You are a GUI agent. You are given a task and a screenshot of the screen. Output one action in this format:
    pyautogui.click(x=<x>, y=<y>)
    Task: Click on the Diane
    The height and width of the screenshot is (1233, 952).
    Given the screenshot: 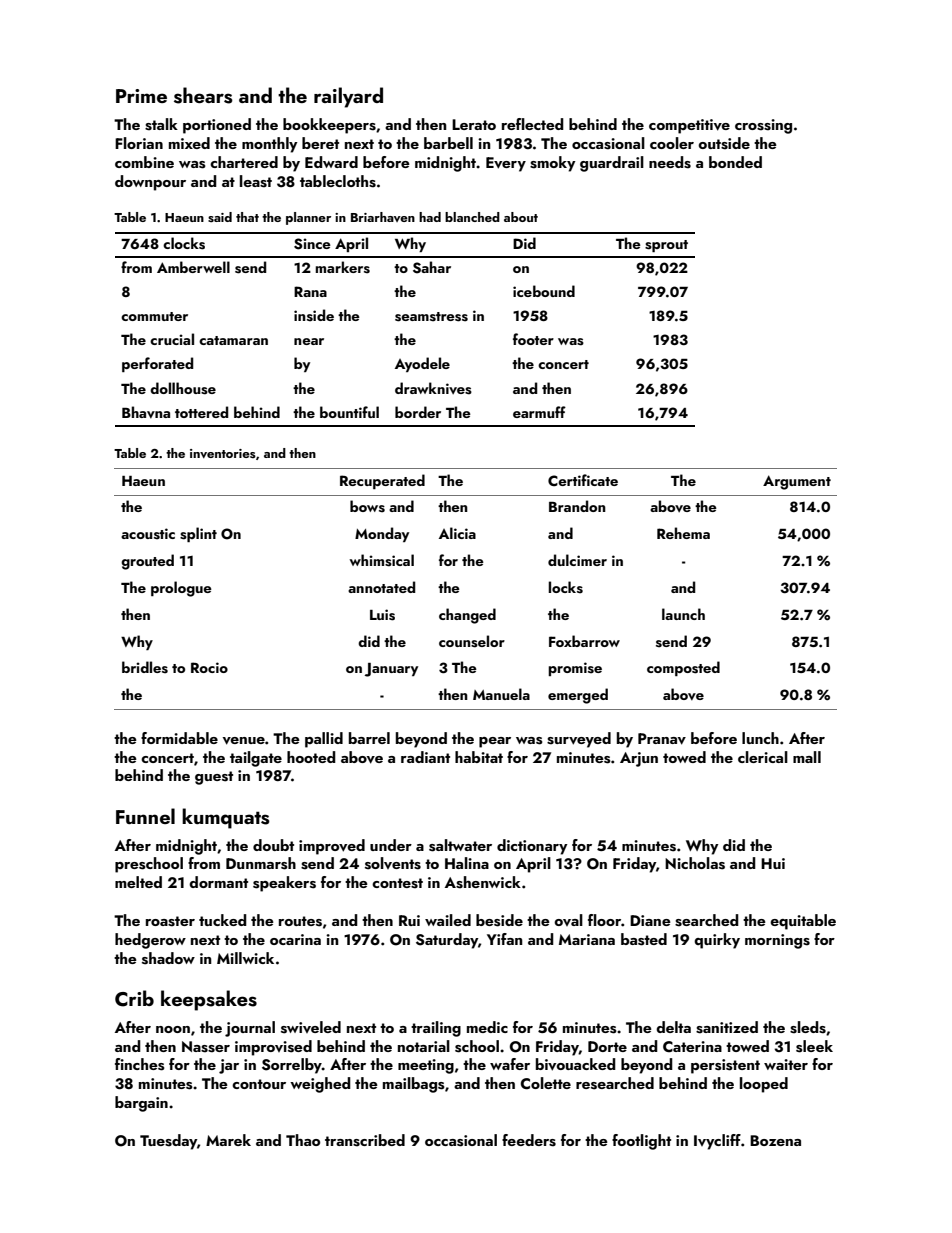 What is the action you would take?
    pyautogui.click(x=650, y=920)
